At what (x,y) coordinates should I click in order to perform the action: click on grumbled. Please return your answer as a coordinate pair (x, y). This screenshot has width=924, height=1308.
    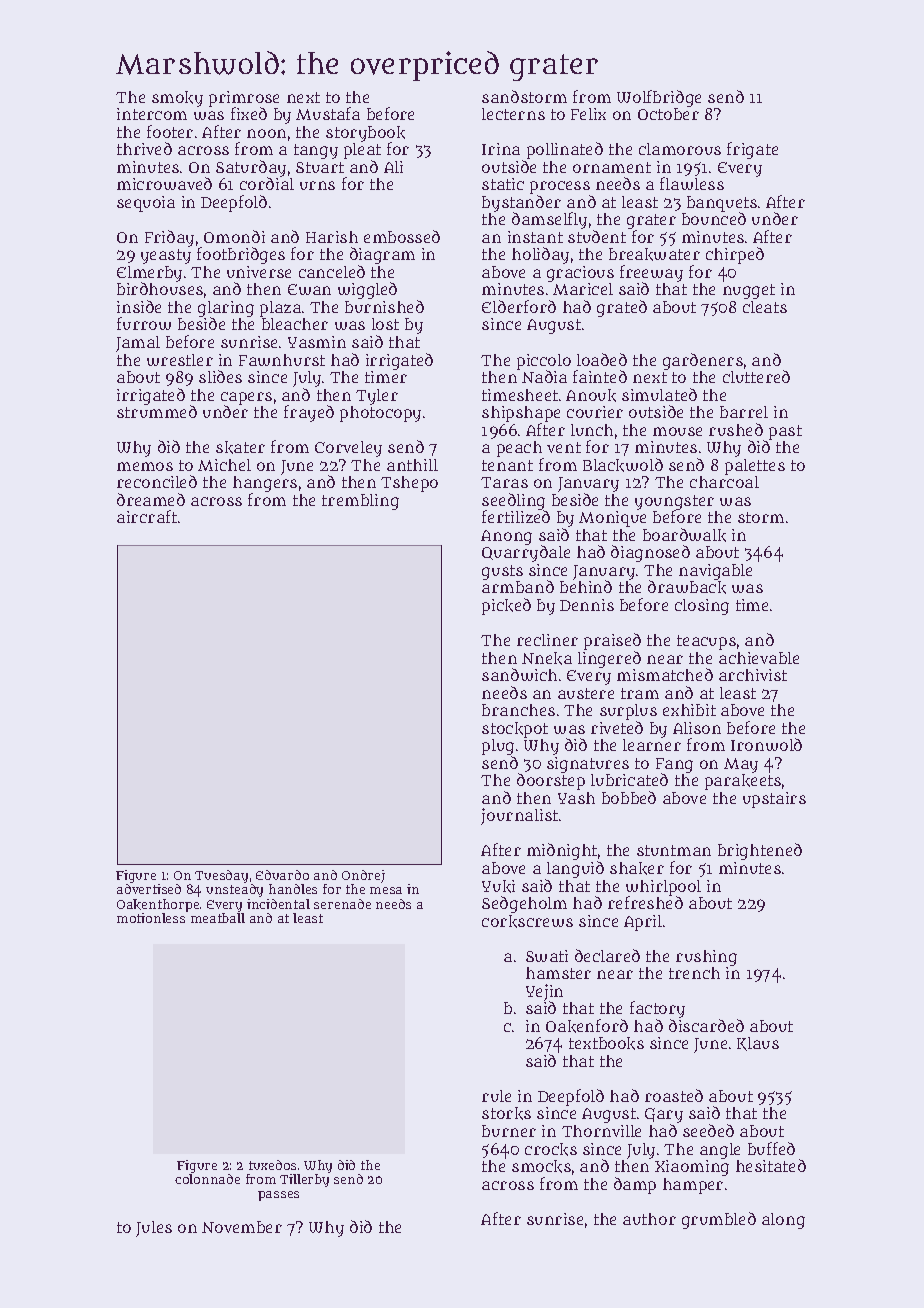
    Looking at the image, I should click on (719, 1220).
